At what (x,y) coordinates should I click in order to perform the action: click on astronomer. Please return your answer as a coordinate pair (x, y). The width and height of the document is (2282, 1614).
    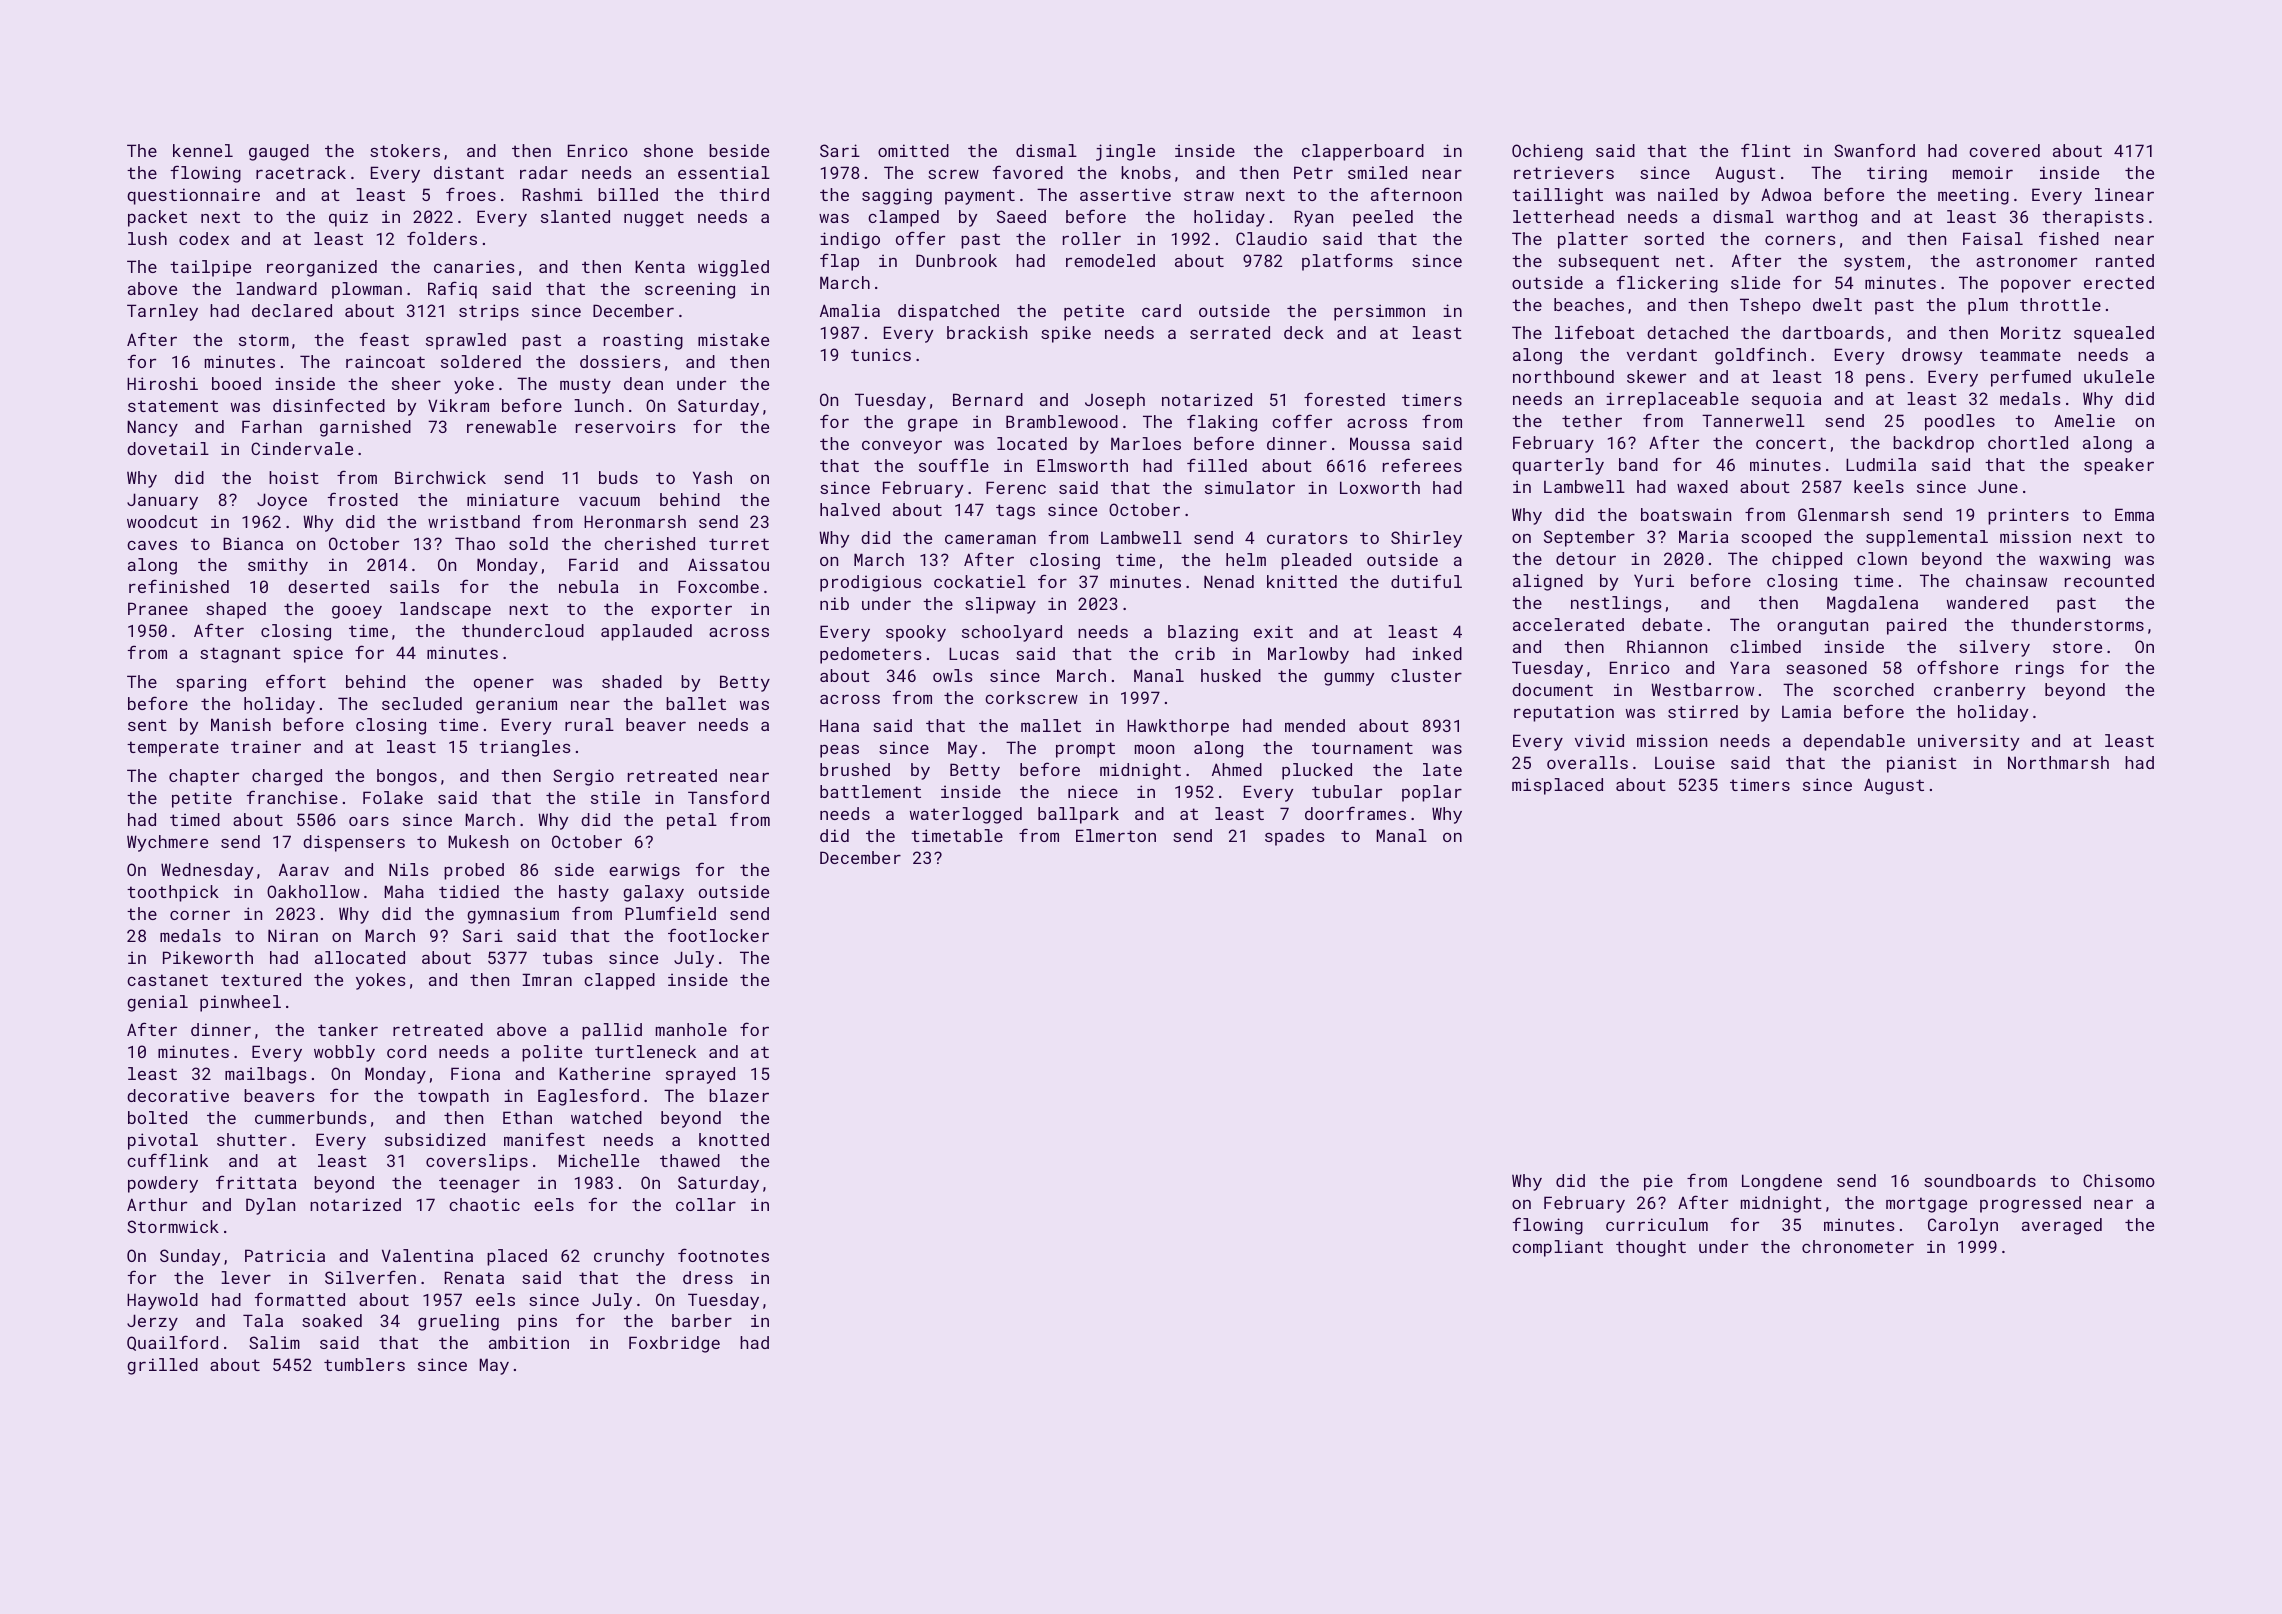
    Looking at the image, I should click on (2026, 261).
